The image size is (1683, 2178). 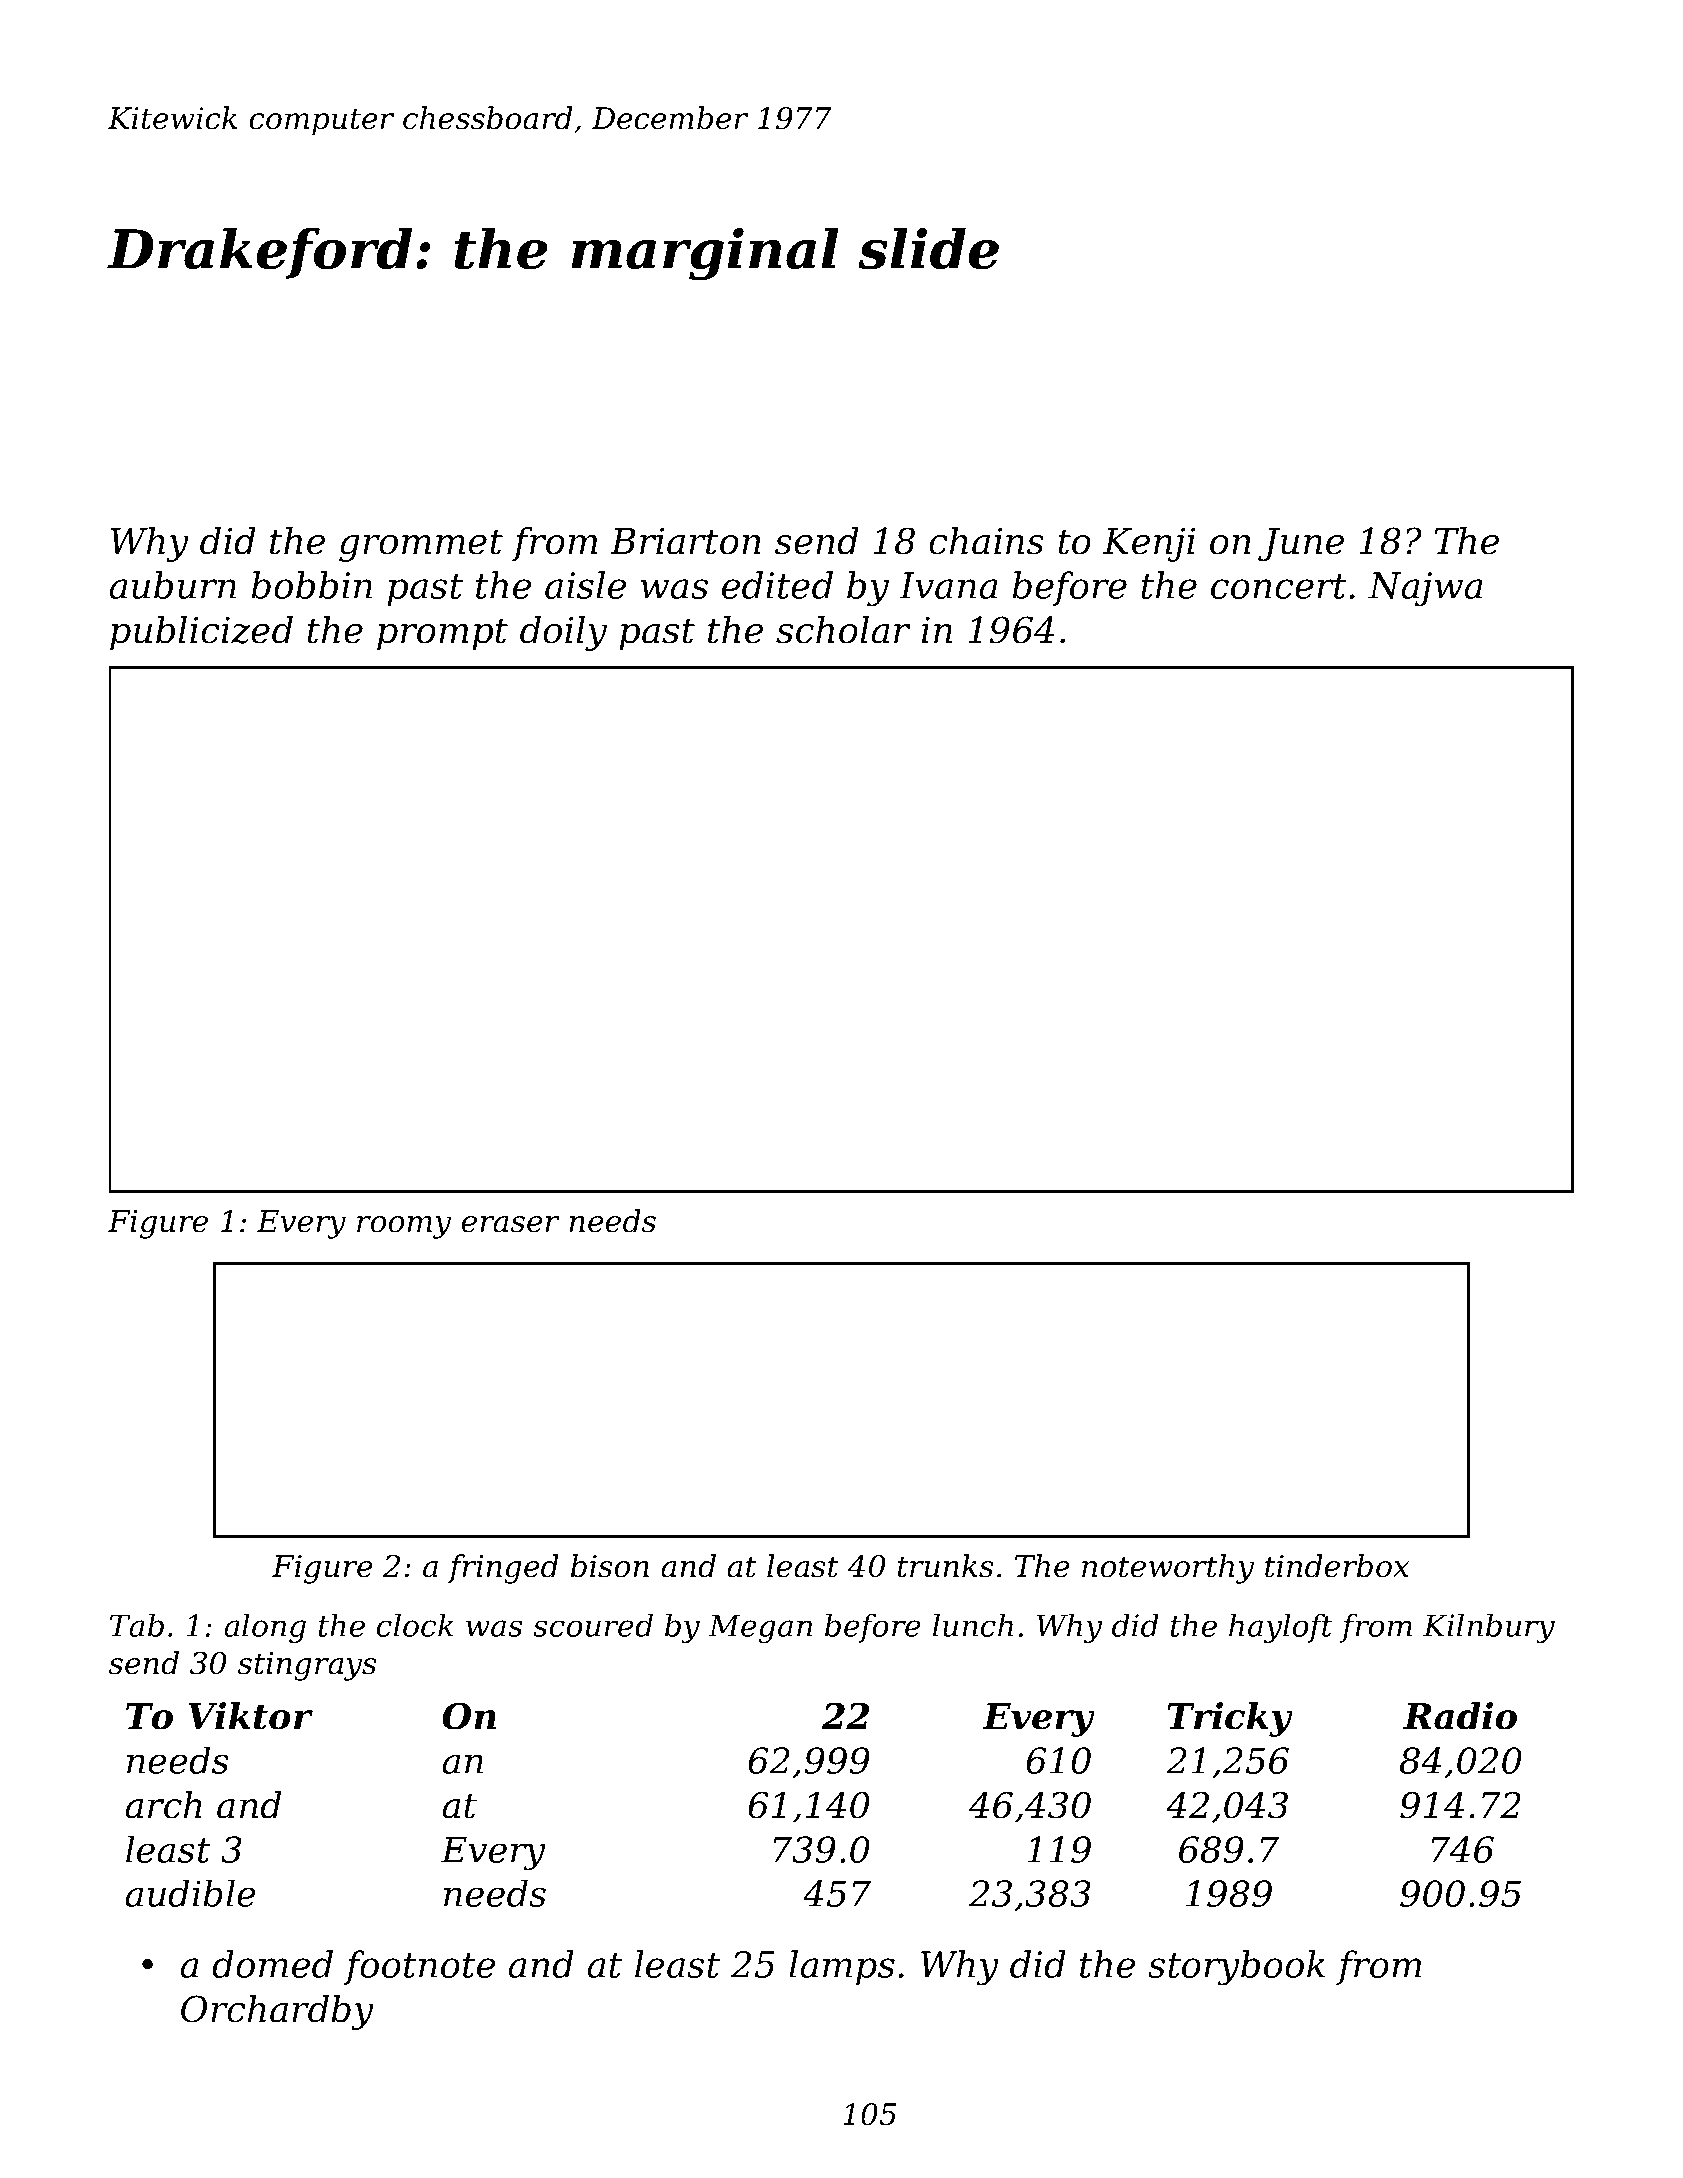 What do you see at coordinates (843, 630) in the screenshot?
I see `scholar` at bounding box center [843, 630].
